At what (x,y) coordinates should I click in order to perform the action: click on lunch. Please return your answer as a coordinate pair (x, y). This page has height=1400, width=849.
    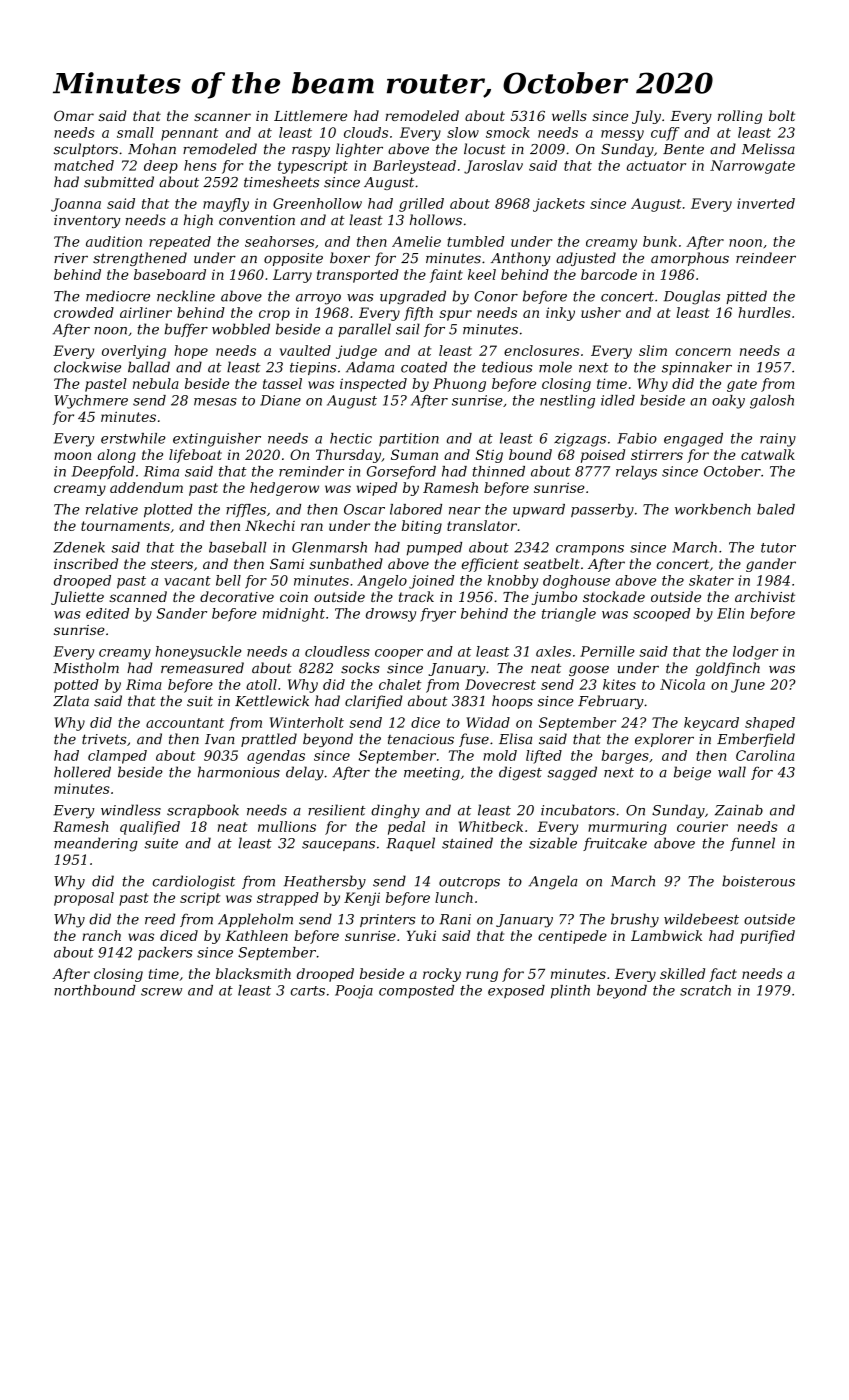
    Looking at the image, I should click on (454, 897).
